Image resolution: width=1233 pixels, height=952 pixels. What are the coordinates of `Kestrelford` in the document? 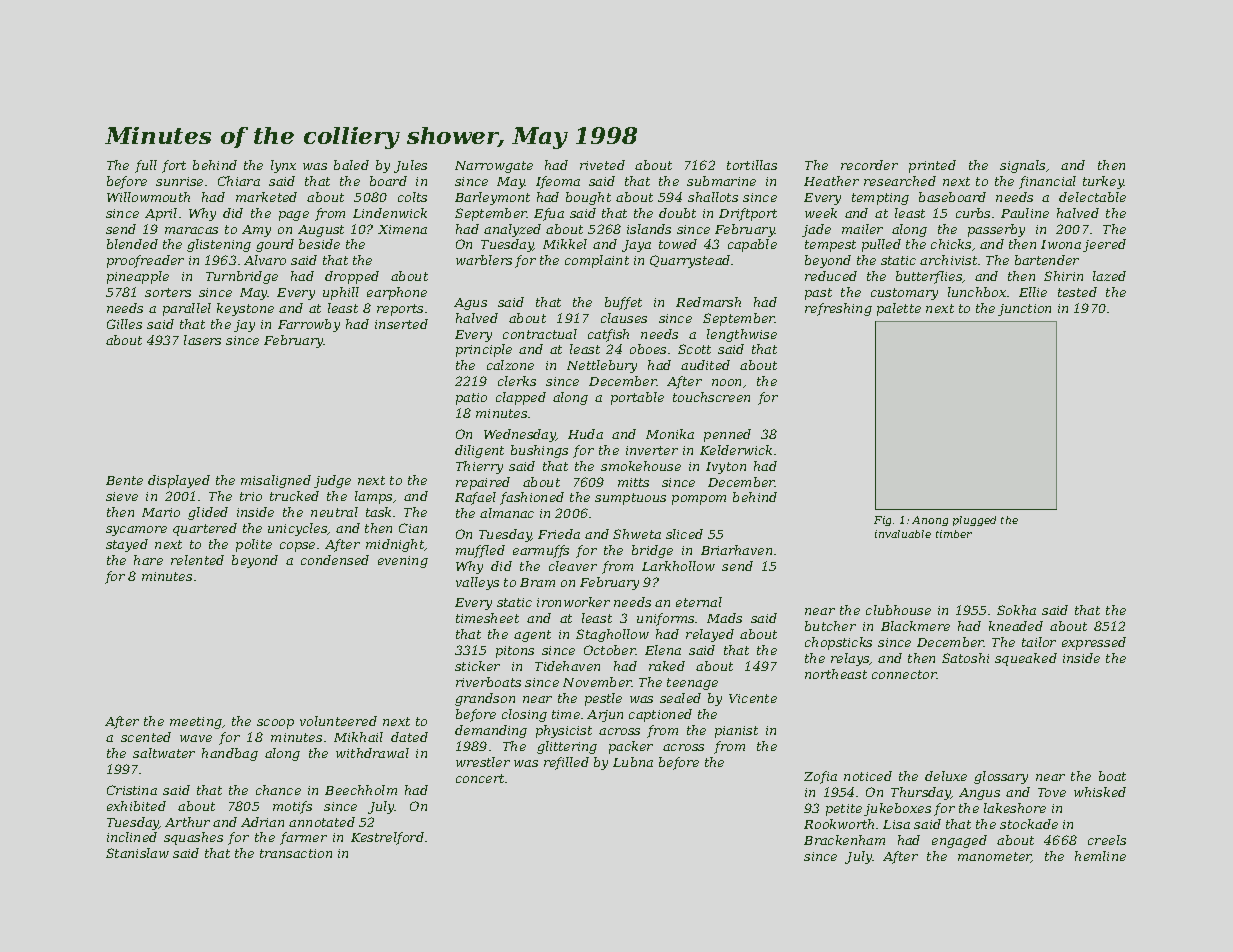 It's located at (387, 838).
